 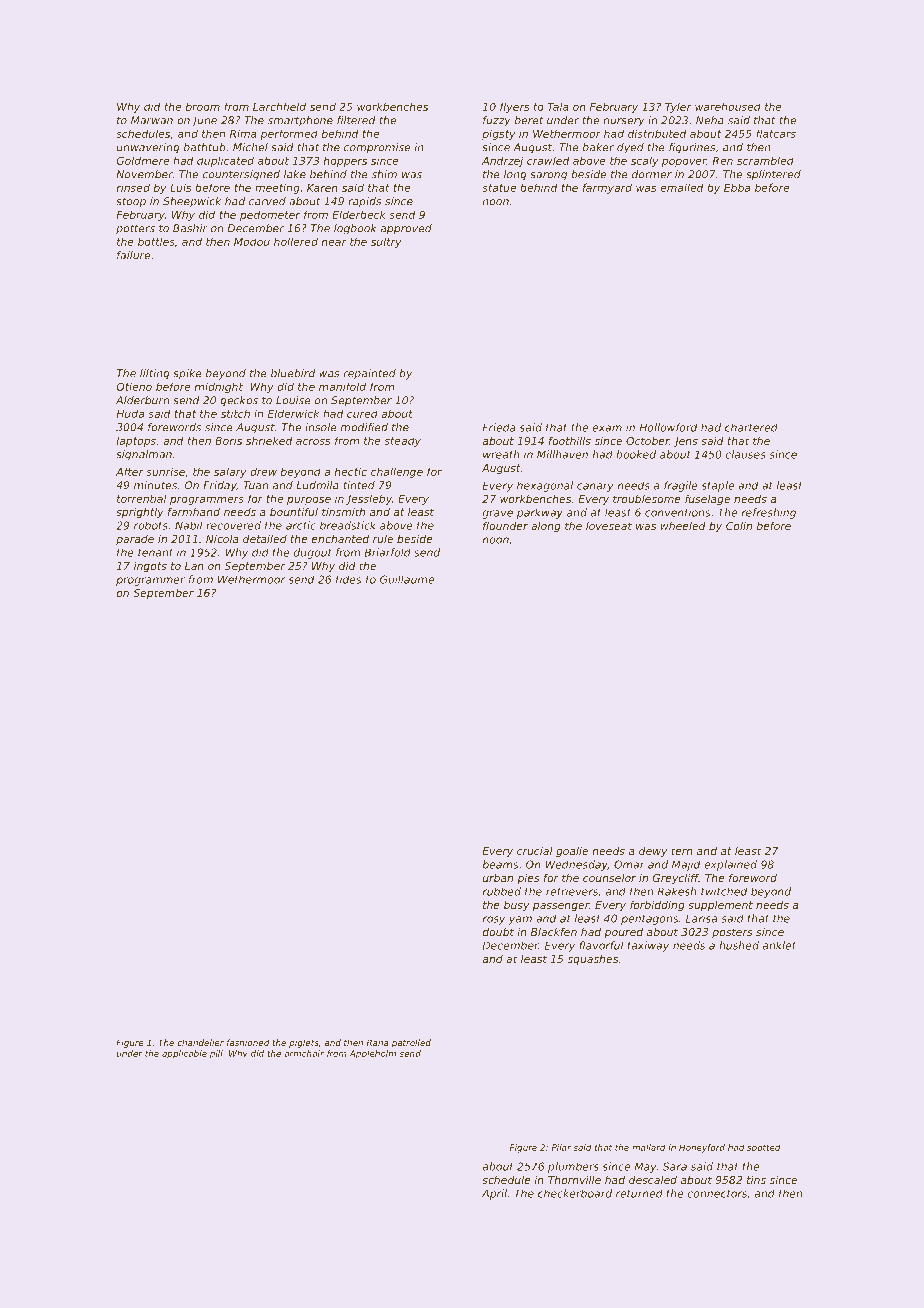 I want to click on Otieno, so click(x=134, y=386).
